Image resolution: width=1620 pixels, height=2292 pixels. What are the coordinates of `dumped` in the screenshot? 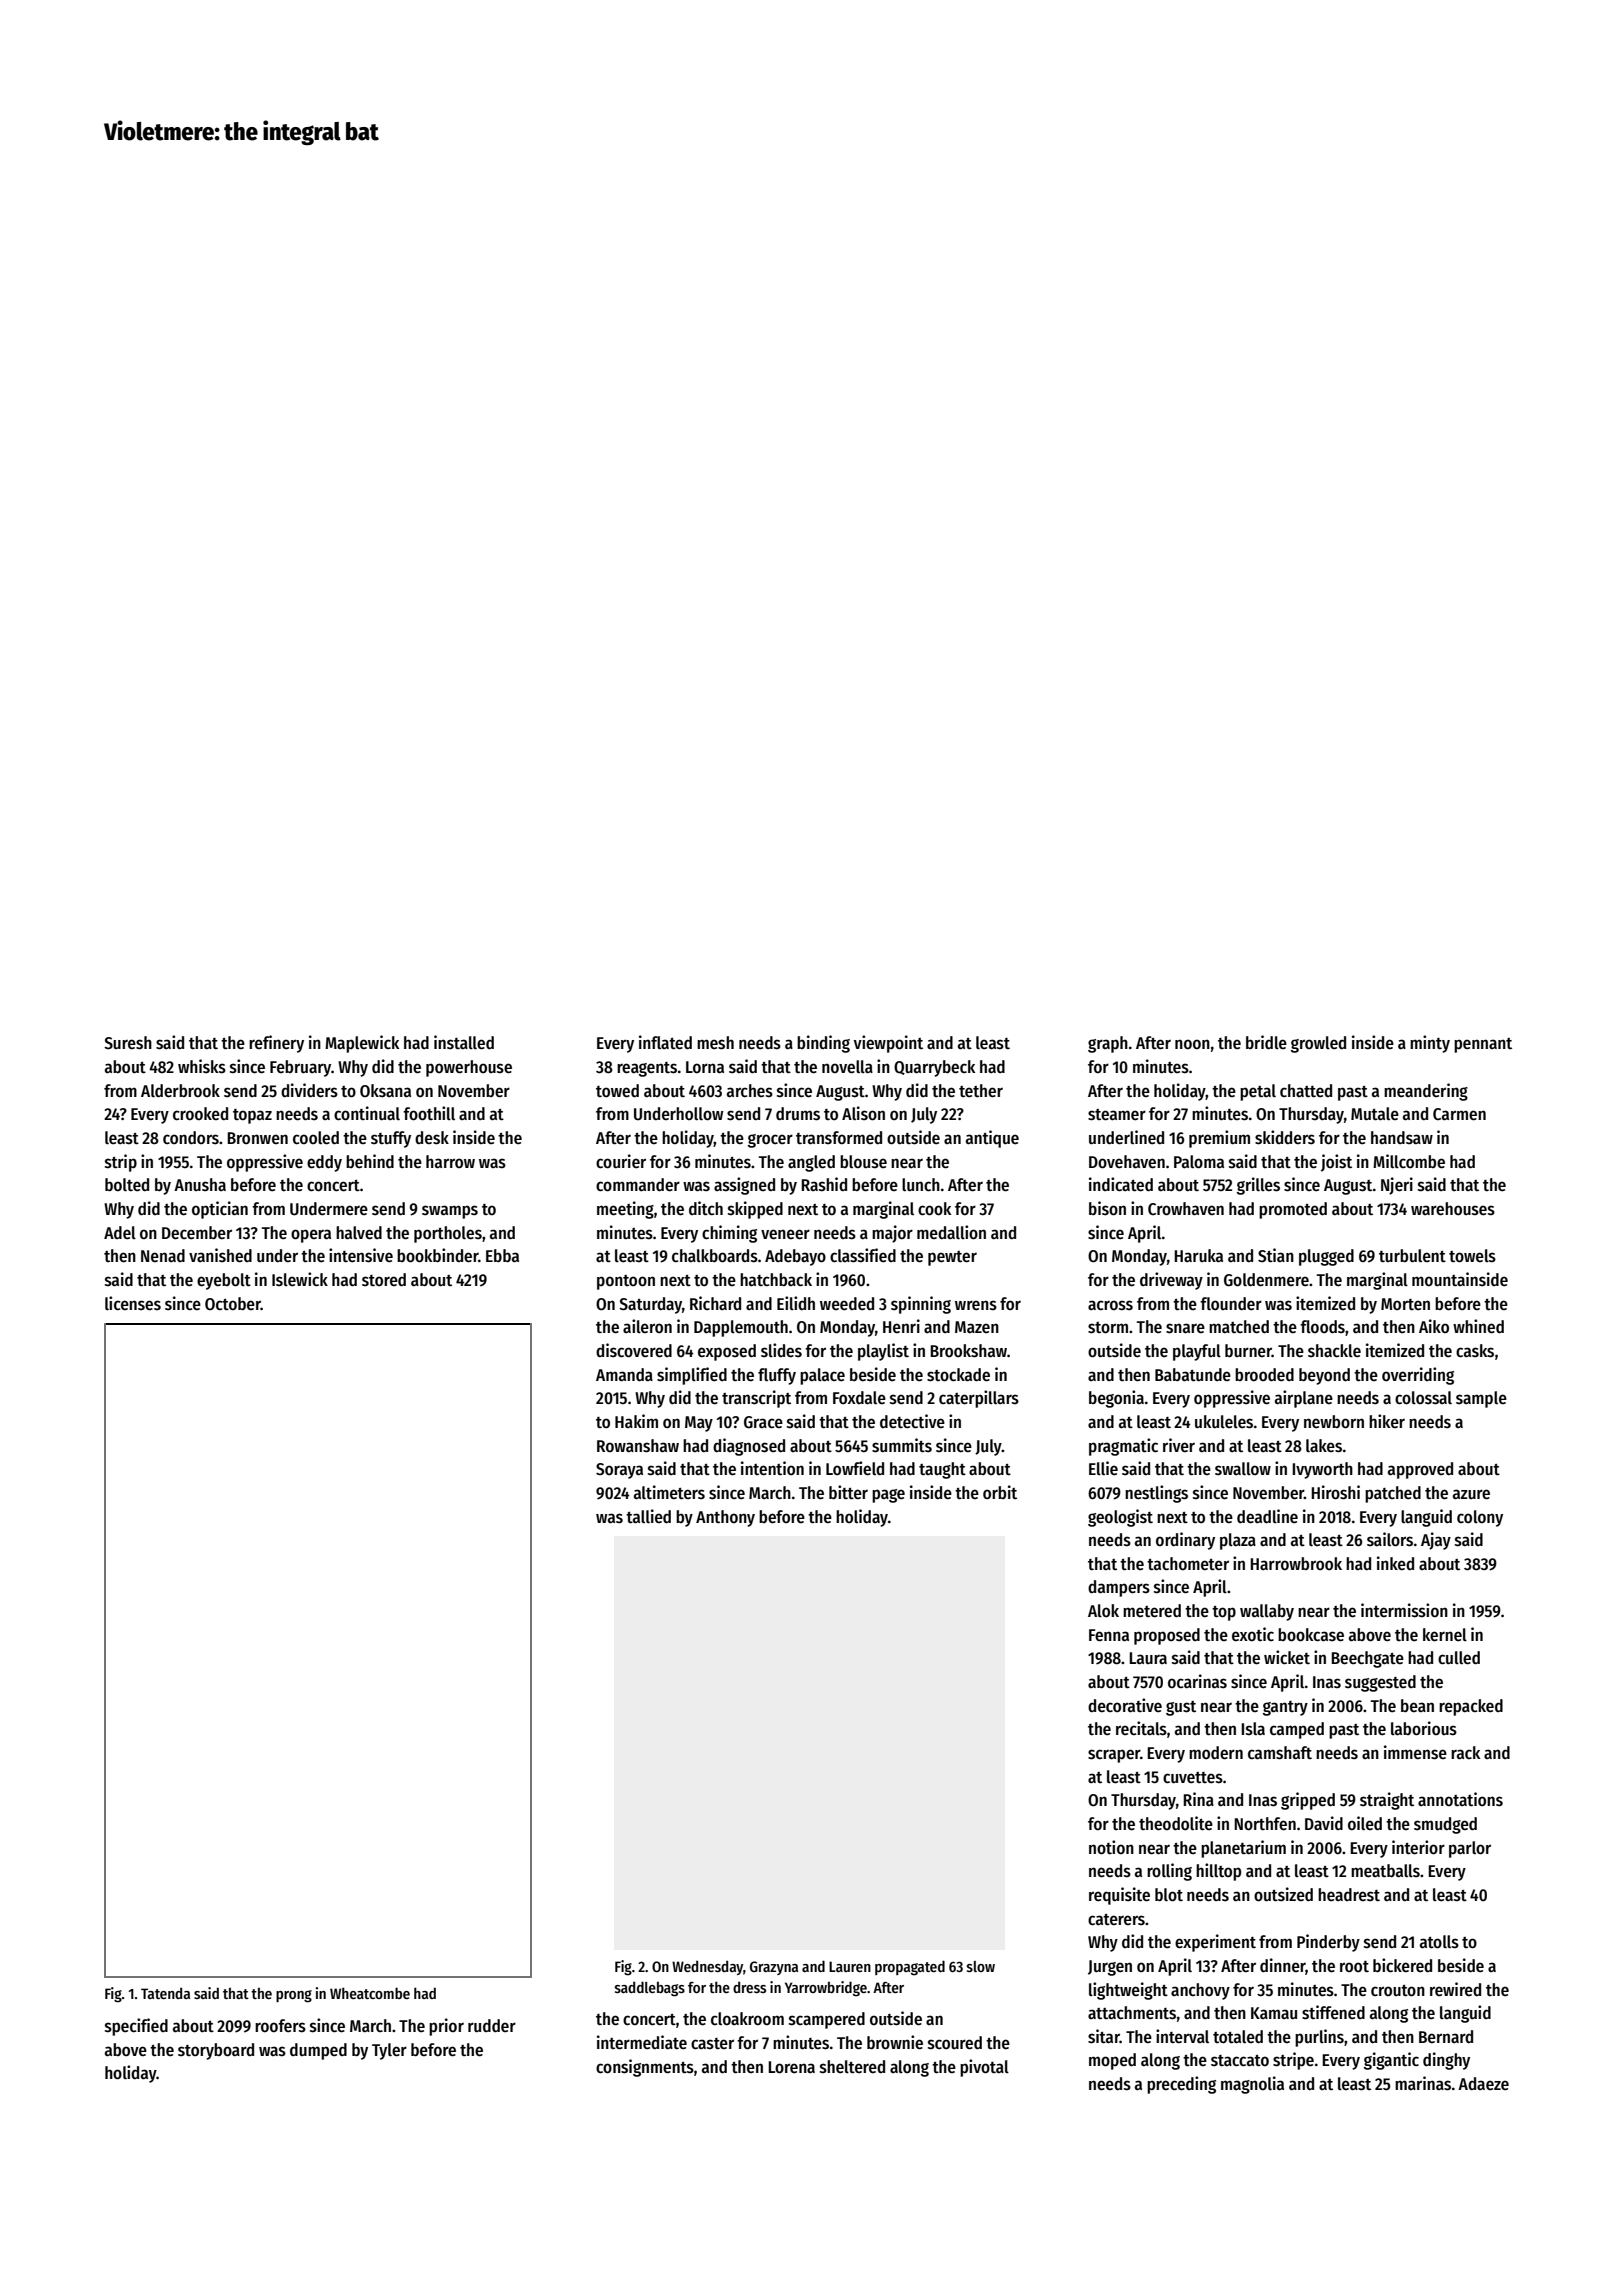 It's located at (318, 2051).
